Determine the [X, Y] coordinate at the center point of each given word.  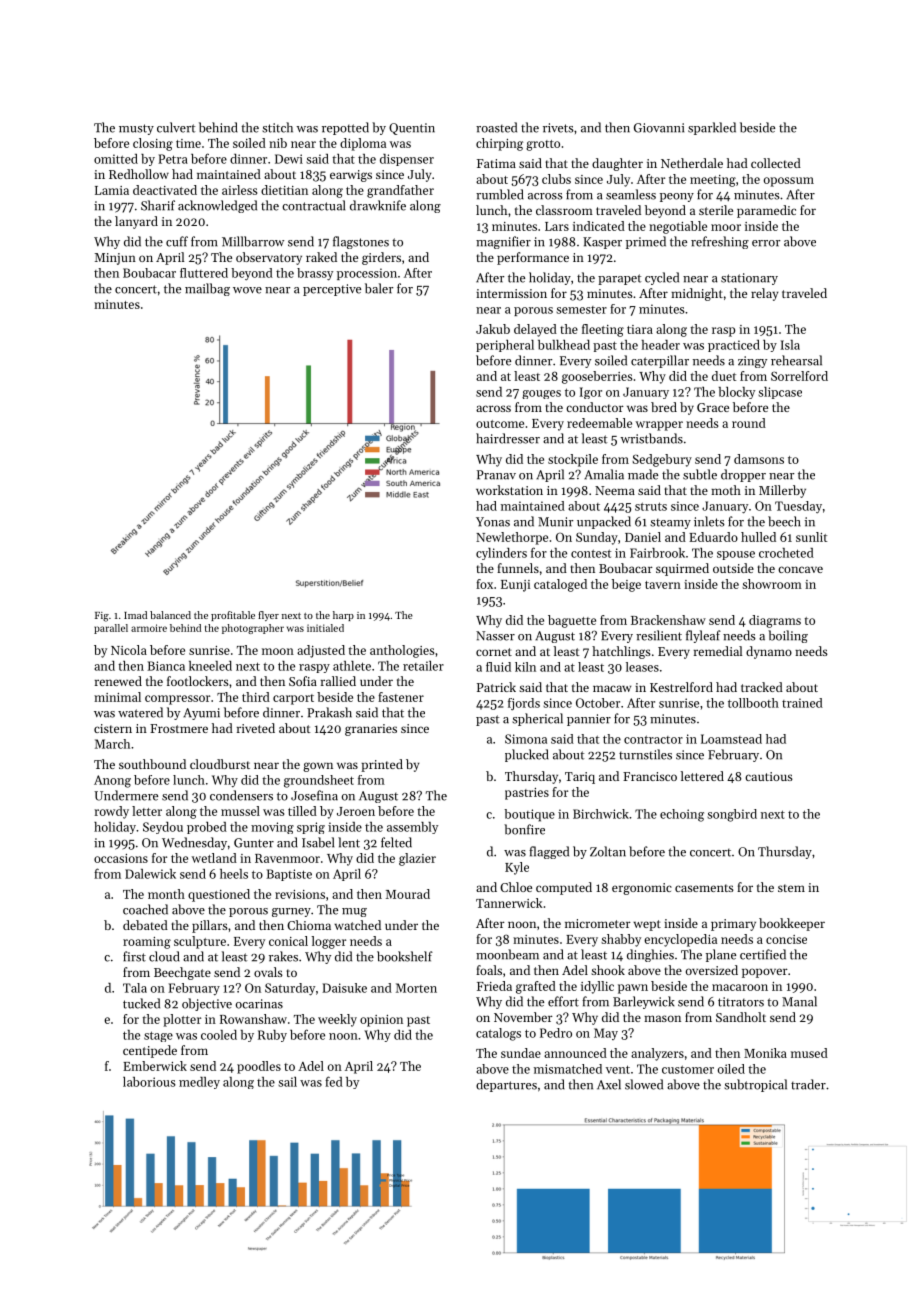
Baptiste [289, 875]
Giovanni [659, 128]
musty [136, 129]
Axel [609, 1084]
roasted [496, 127]
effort [563, 1001]
